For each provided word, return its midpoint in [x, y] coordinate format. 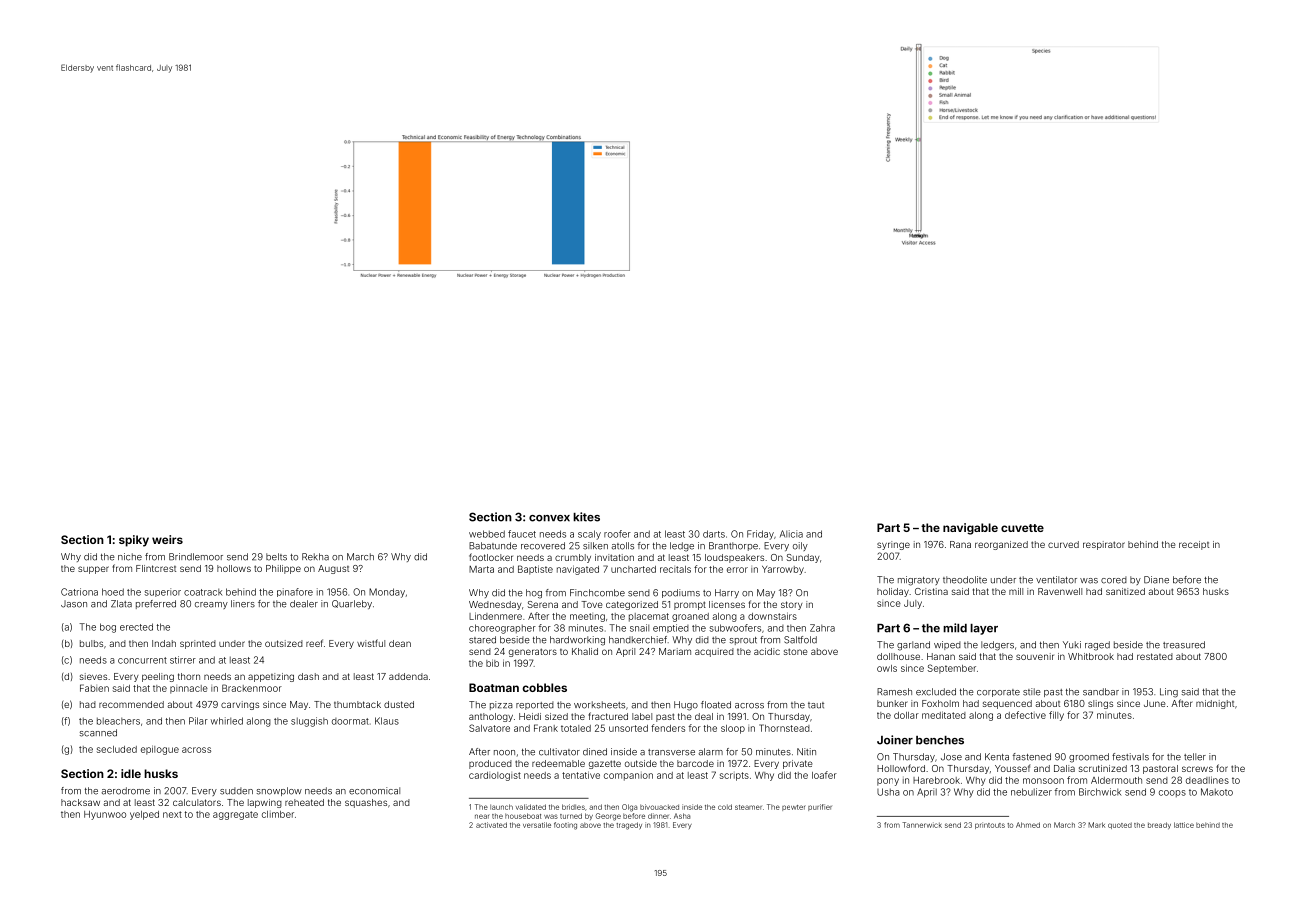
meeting [587, 617]
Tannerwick [922, 825]
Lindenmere [495, 616]
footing [565, 826]
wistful [371, 643]
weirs [167, 539]
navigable [970, 529]
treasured [1184, 645]
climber [278, 814]
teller [1195, 757]
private [798, 764]
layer [984, 629]
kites [586, 517]
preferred [156, 604]
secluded [117, 749]
